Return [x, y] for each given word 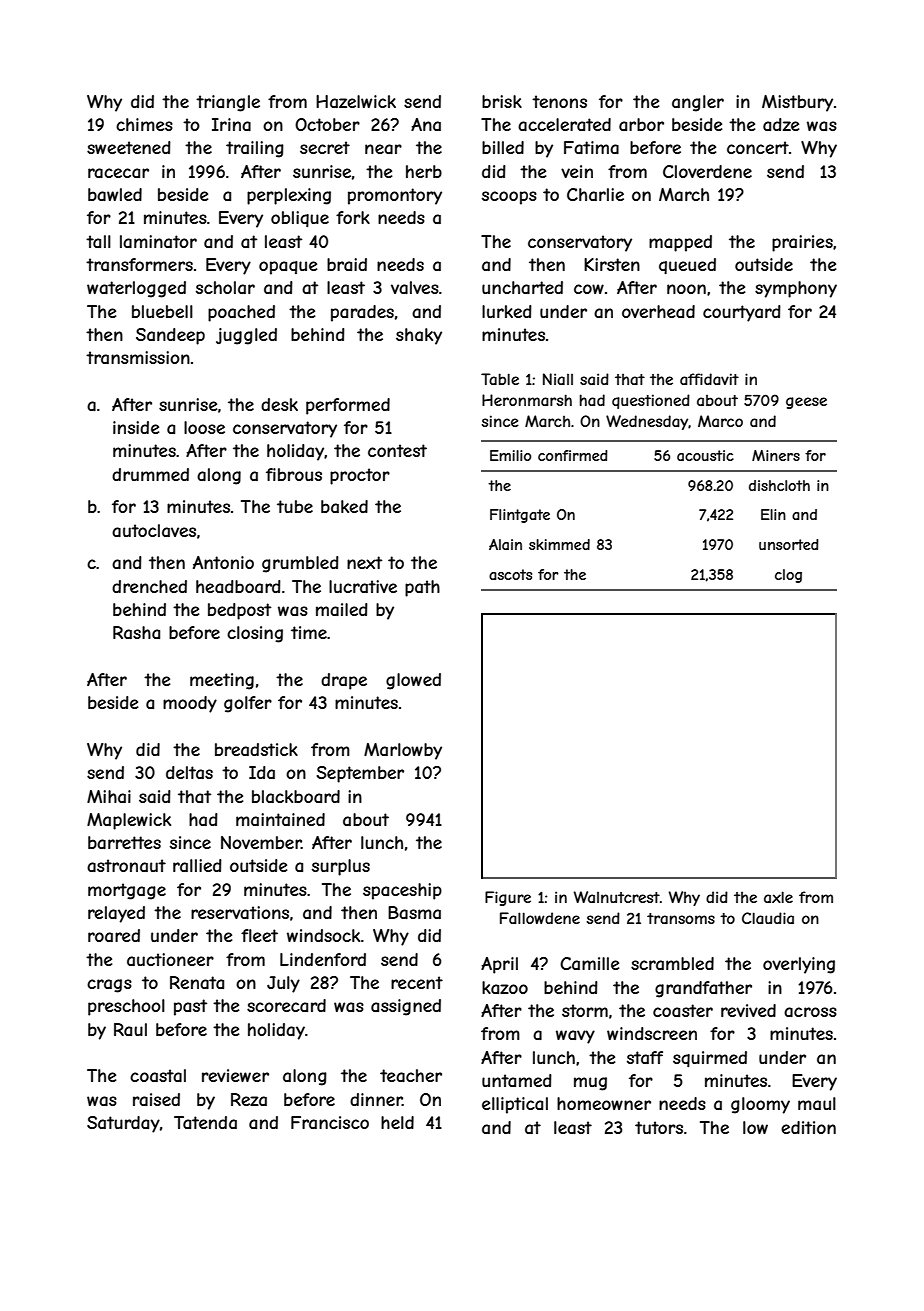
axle [778, 897]
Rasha [136, 632]
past [190, 1007]
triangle [228, 103]
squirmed [710, 1059]
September [360, 774]
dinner [376, 1099]
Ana [426, 124]
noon [686, 289]
